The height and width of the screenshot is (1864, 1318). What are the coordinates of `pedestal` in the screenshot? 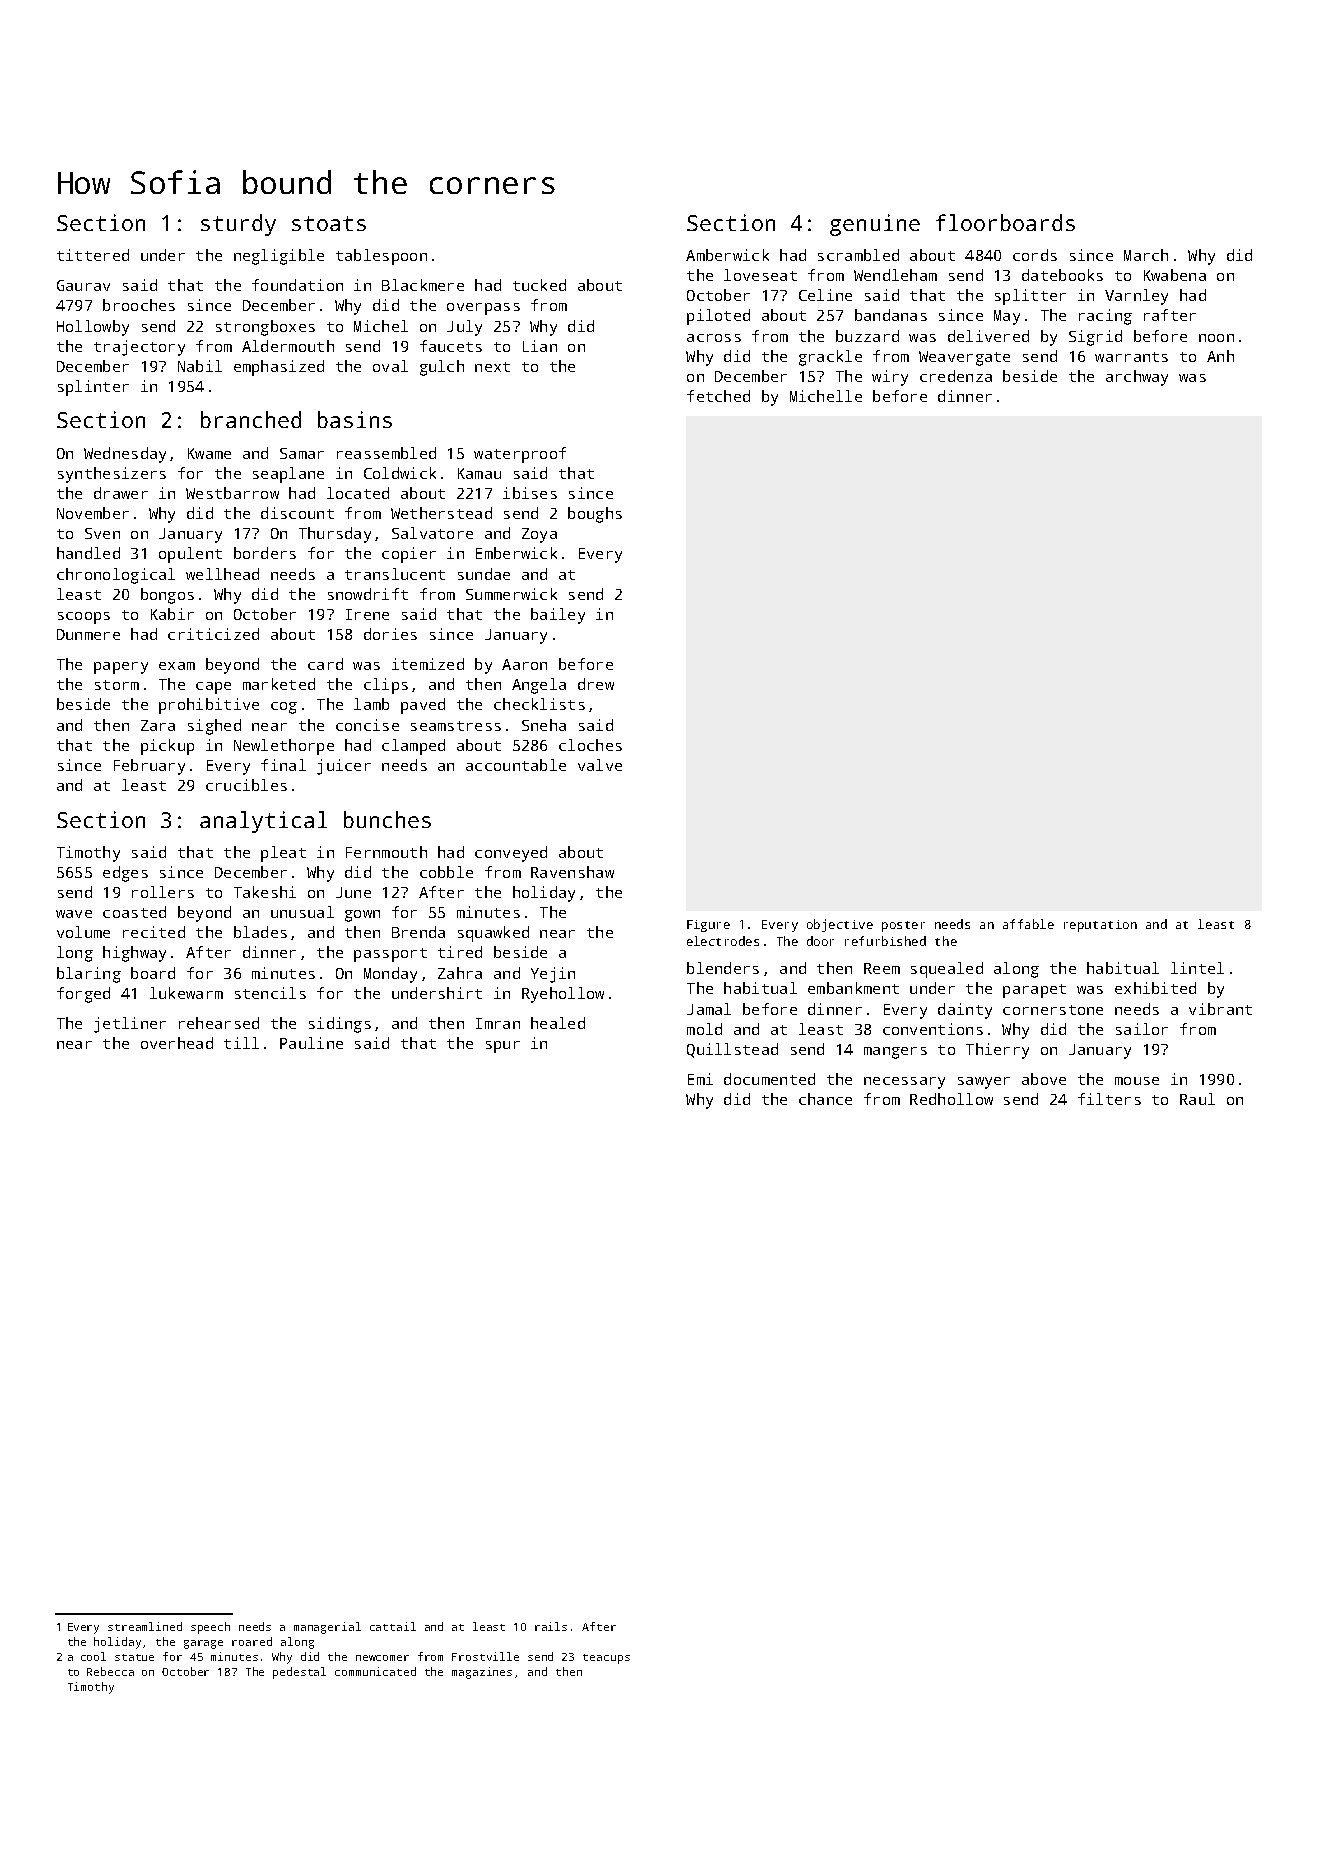 It's located at (299, 1673).
